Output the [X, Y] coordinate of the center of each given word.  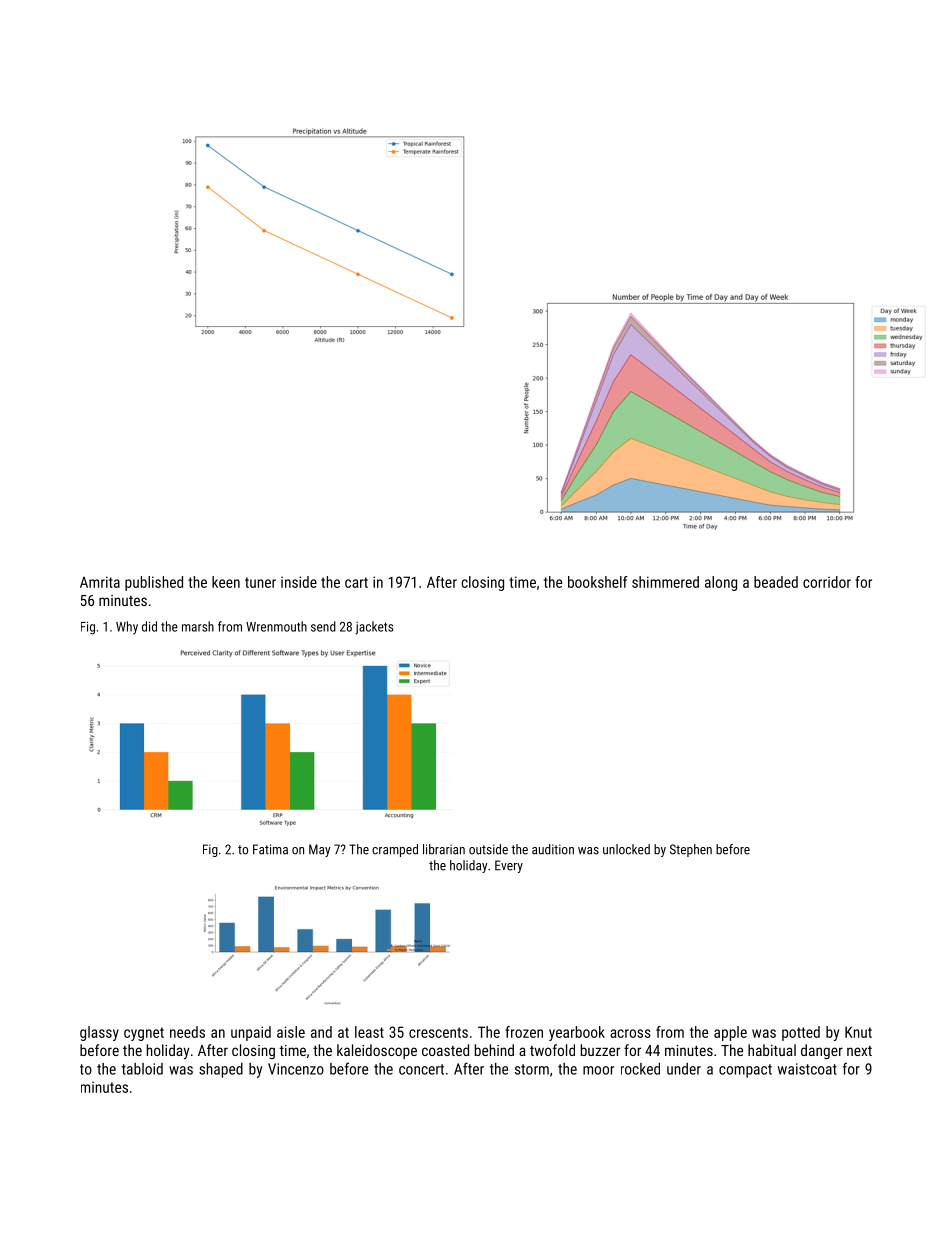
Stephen [691, 850]
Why [127, 627]
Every [509, 866]
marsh [198, 626]
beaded [776, 582]
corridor [827, 582]
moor [598, 1070]
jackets [374, 628]
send [323, 626]
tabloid [142, 1069]
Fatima [270, 849]
